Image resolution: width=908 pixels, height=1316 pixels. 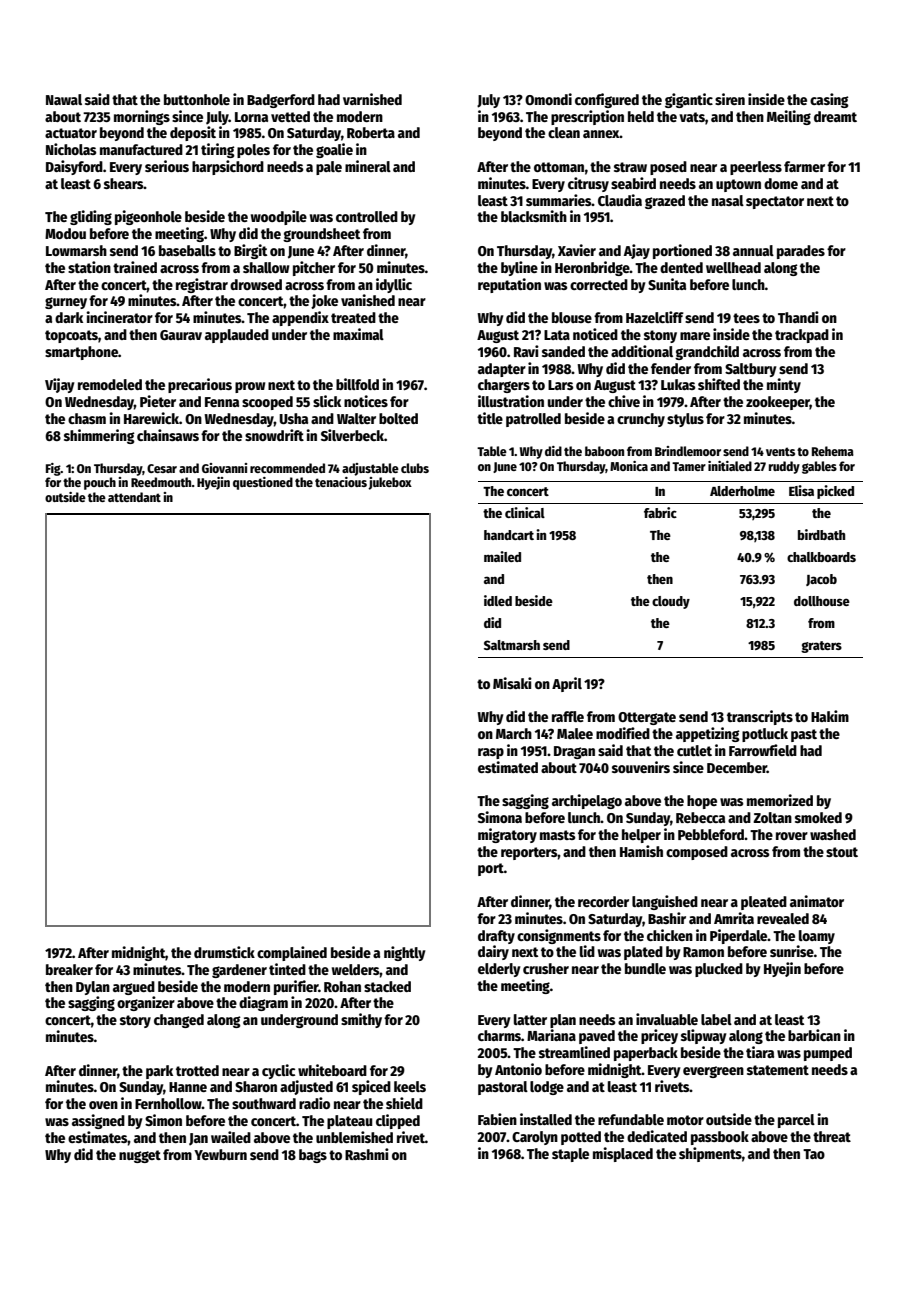 What do you see at coordinates (671, 602) in the image?
I see `cloudy` at bounding box center [671, 602].
